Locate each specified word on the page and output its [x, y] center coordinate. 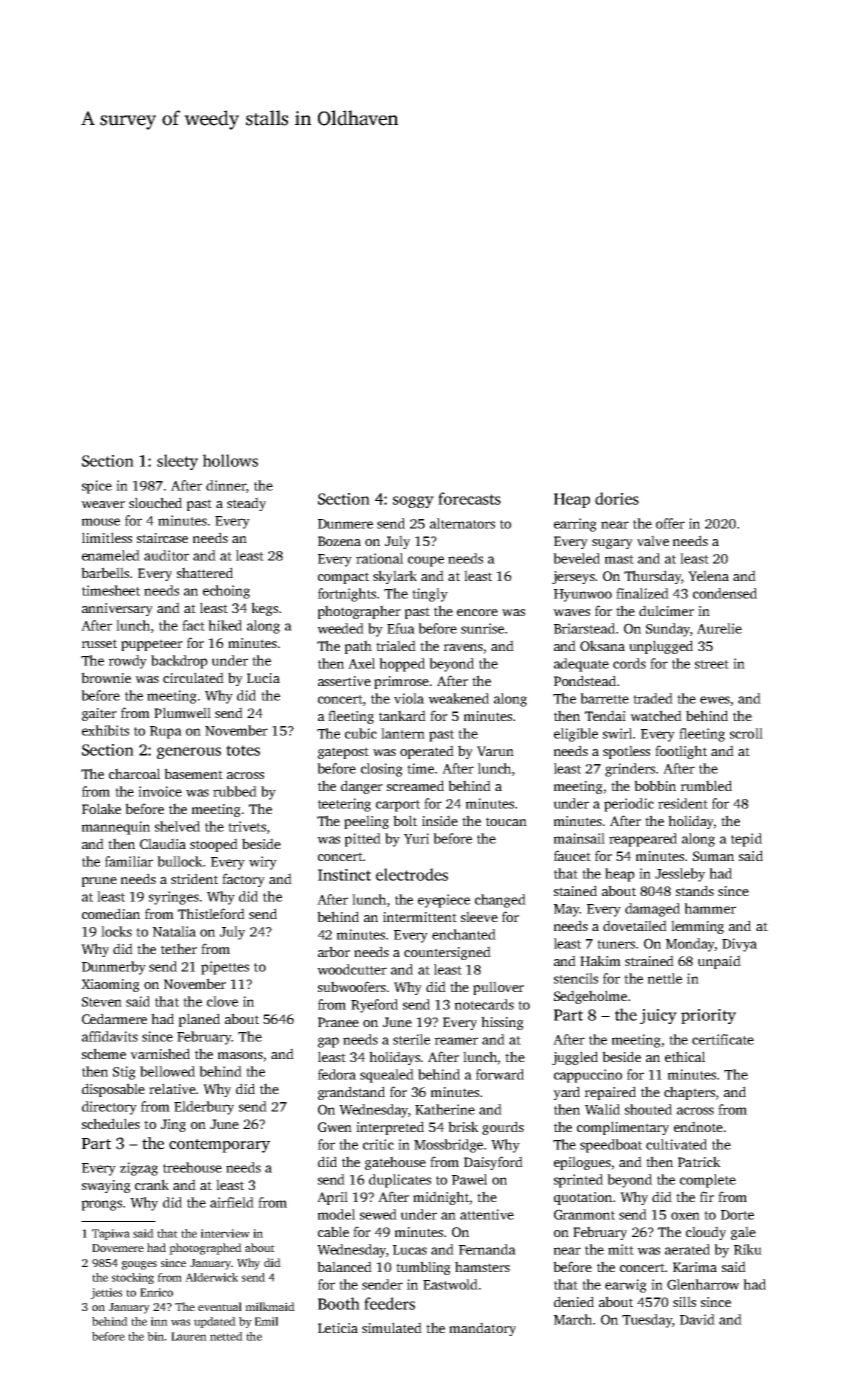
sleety [177, 462]
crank [152, 1184]
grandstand [351, 1093]
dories [617, 498]
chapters [689, 1093]
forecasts [469, 498]
